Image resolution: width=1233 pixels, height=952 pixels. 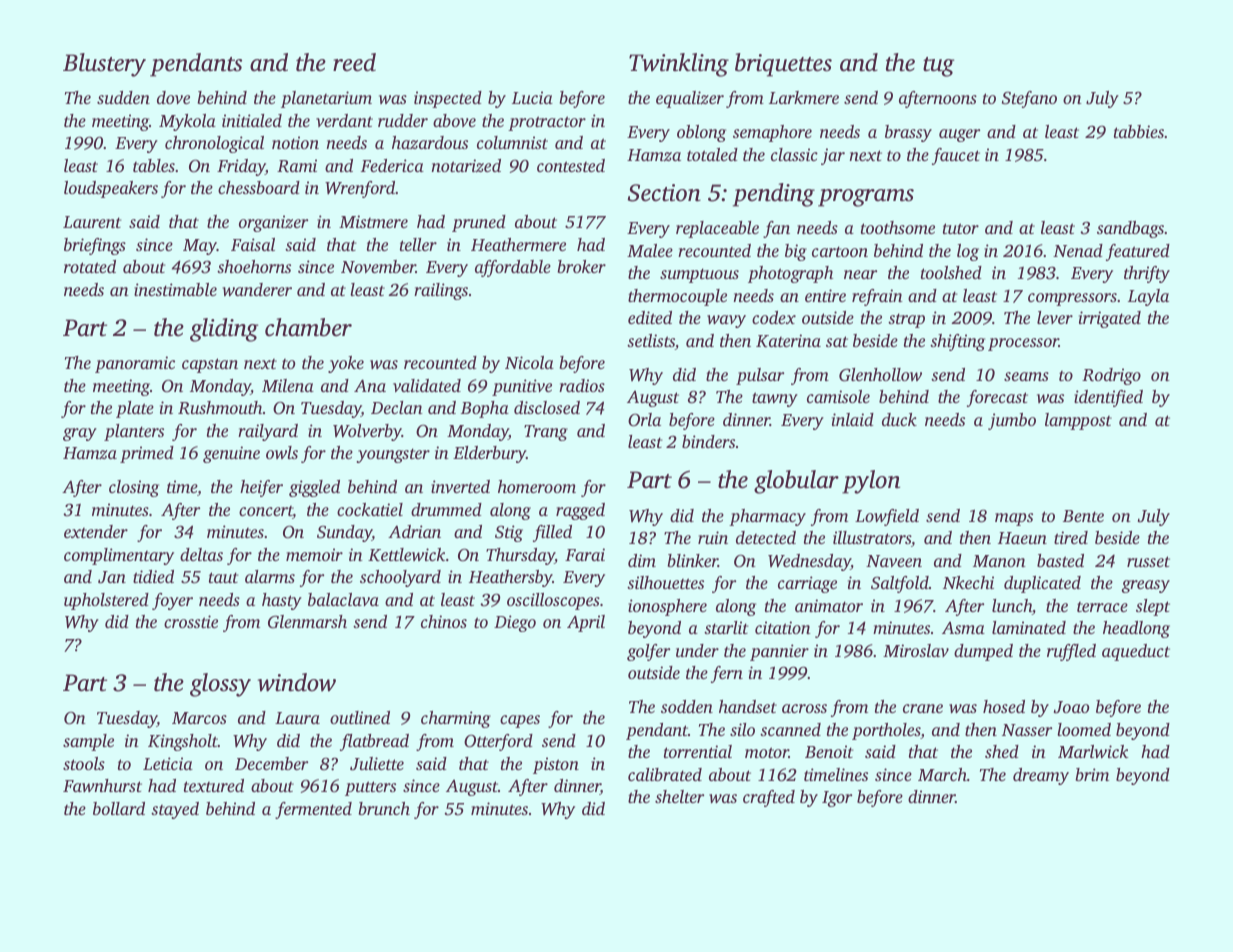 I want to click on chamber, so click(x=308, y=327).
